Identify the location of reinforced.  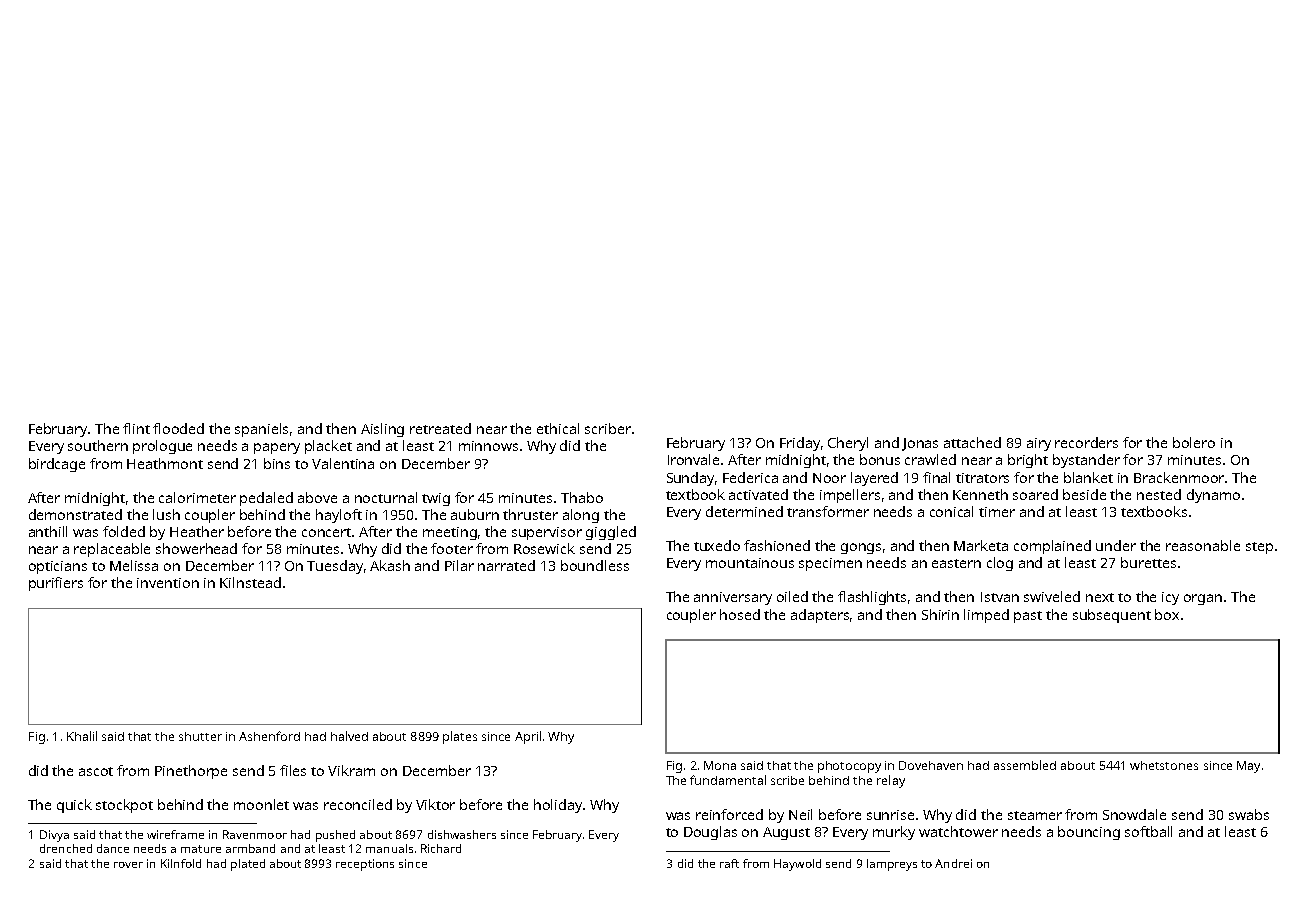
(729, 814).
